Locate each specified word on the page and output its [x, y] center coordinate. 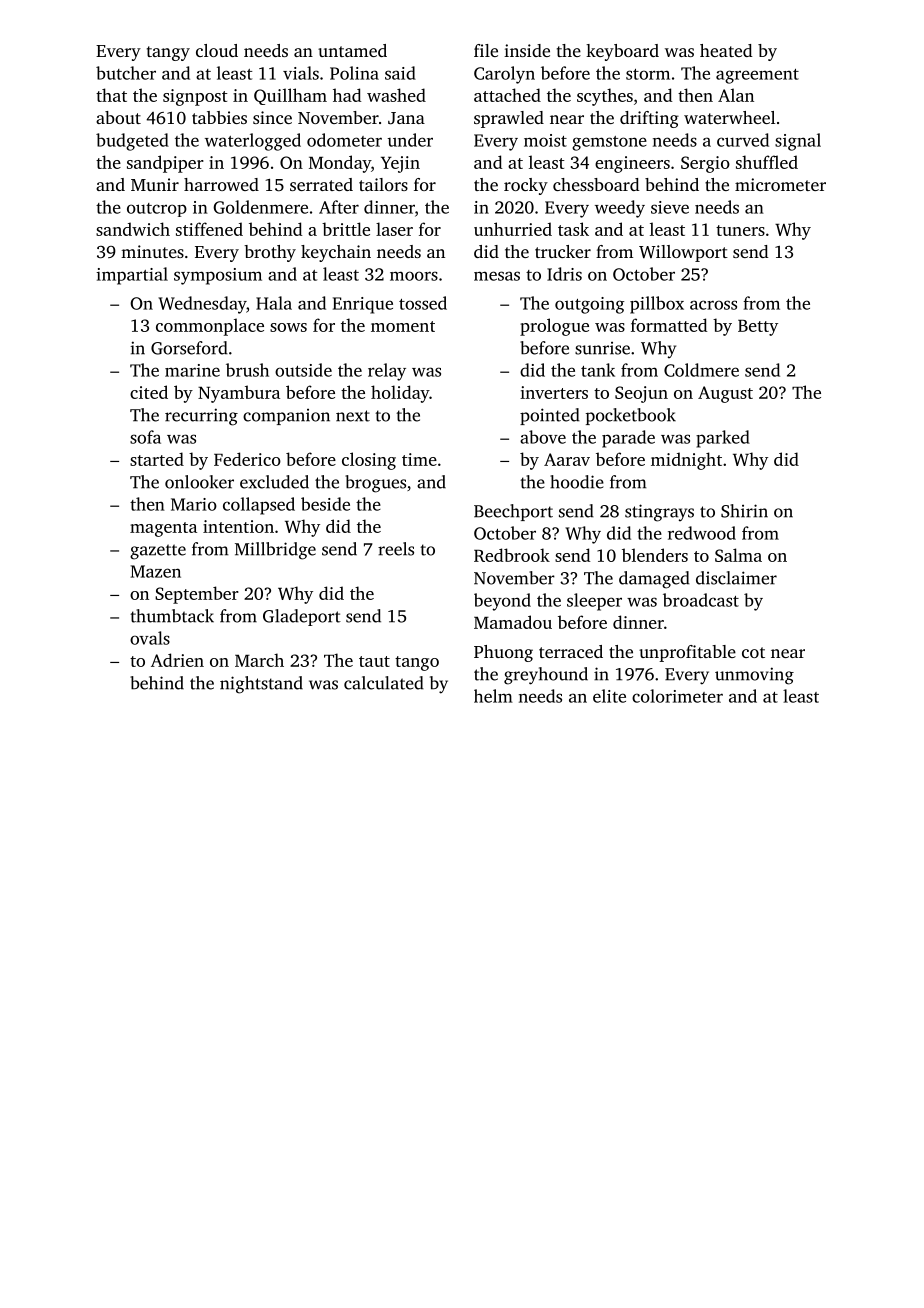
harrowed [221, 184]
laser [394, 229]
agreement [757, 76]
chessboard [596, 184]
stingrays [659, 513]
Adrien [177, 660]
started [157, 459]
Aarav [567, 459]
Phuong [503, 653]
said [400, 73]
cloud [217, 50]
